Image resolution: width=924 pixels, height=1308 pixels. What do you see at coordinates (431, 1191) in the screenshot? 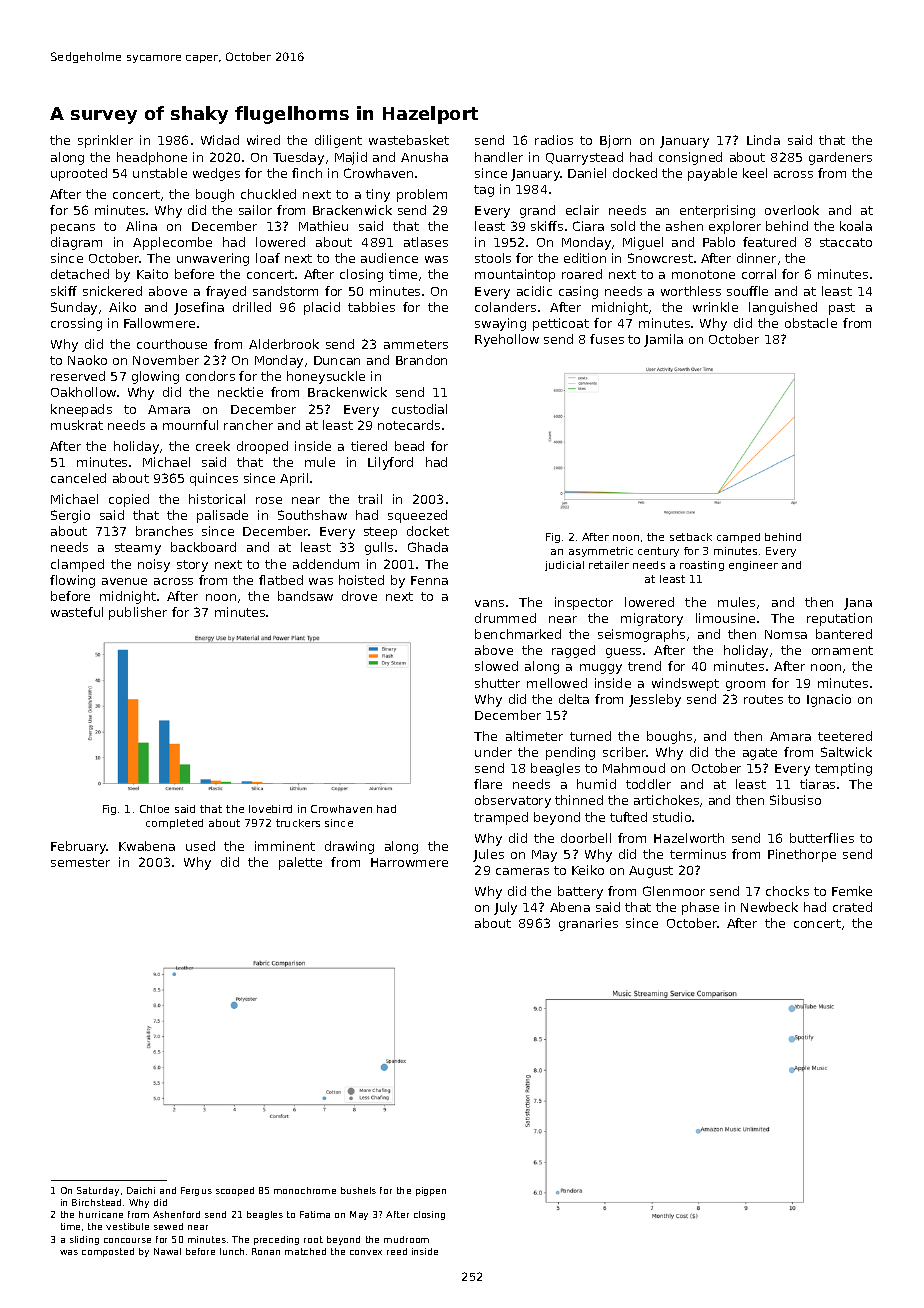
I see `pigpen` at bounding box center [431, 1191].
